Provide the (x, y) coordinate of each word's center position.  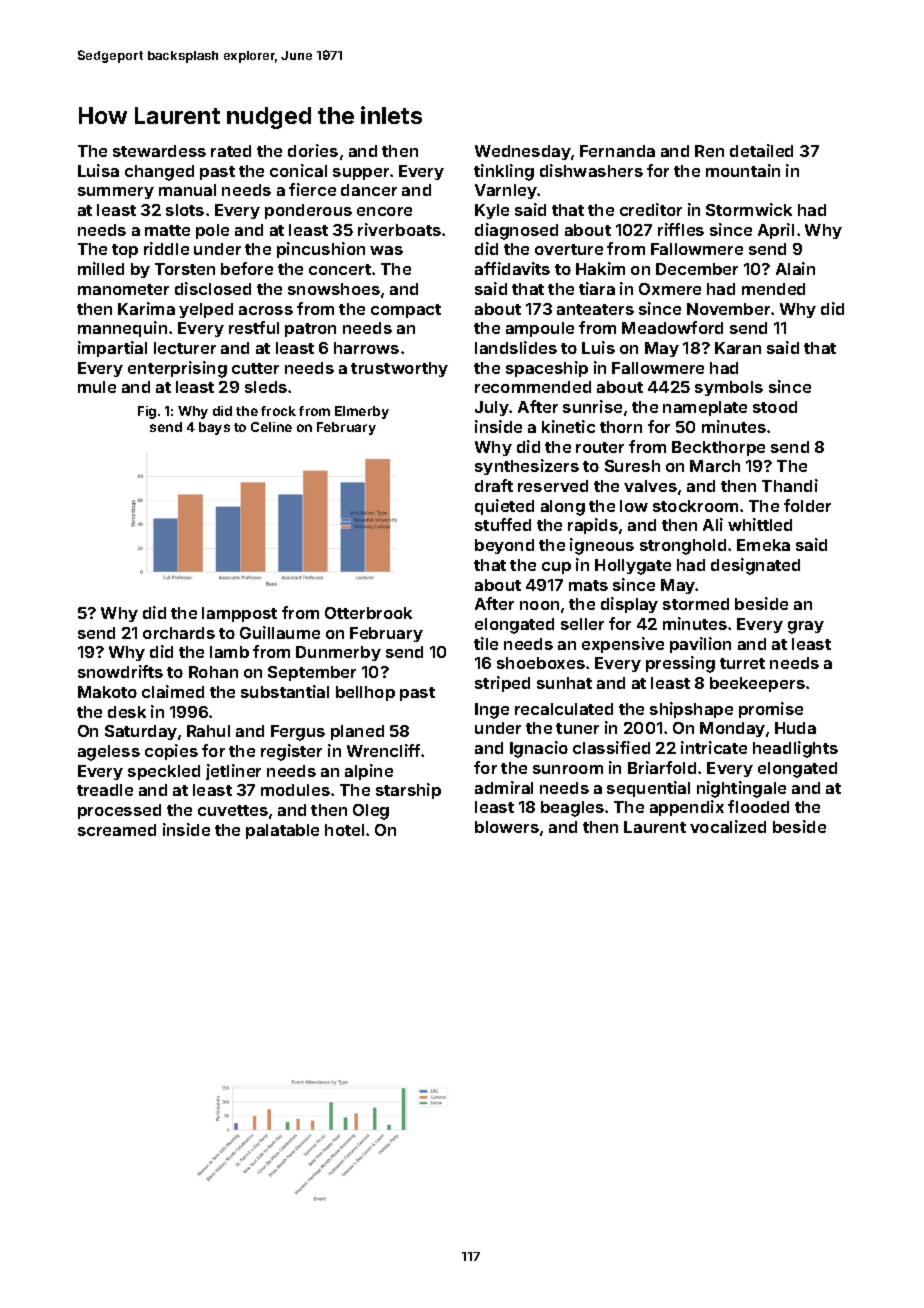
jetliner (233, 772)
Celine (271, 427)
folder (807, 505)
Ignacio (539, 749)
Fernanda (617, 151)
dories (313, 150)
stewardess (159, 151)
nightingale (741, 789)
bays (214, 428)
